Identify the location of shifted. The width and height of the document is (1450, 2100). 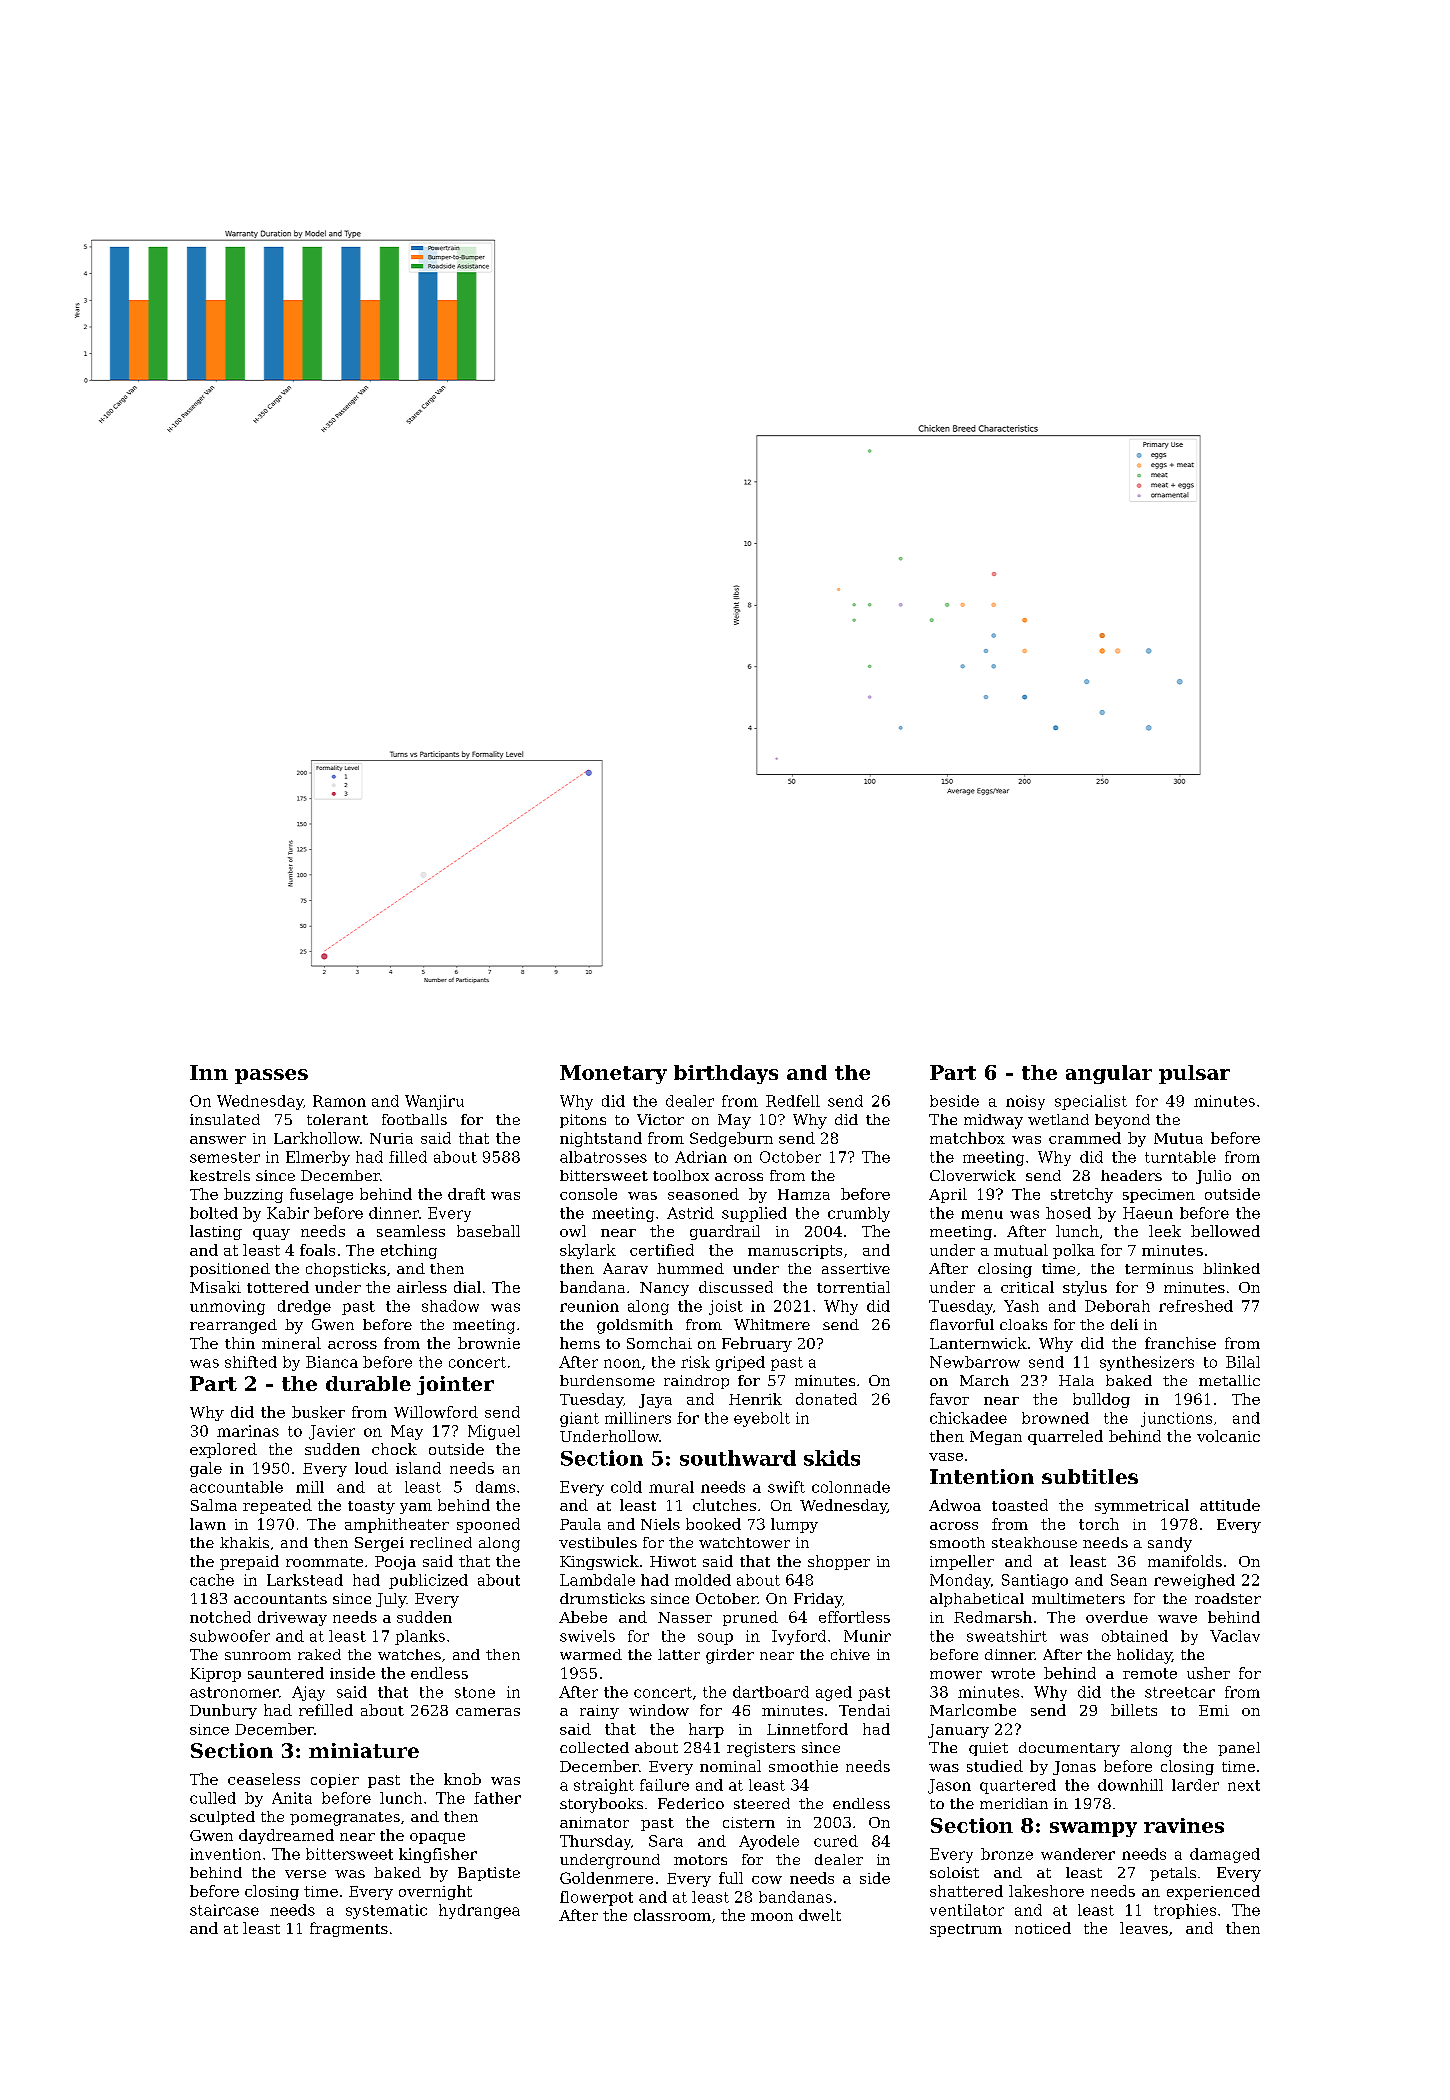
(251, 1362).
